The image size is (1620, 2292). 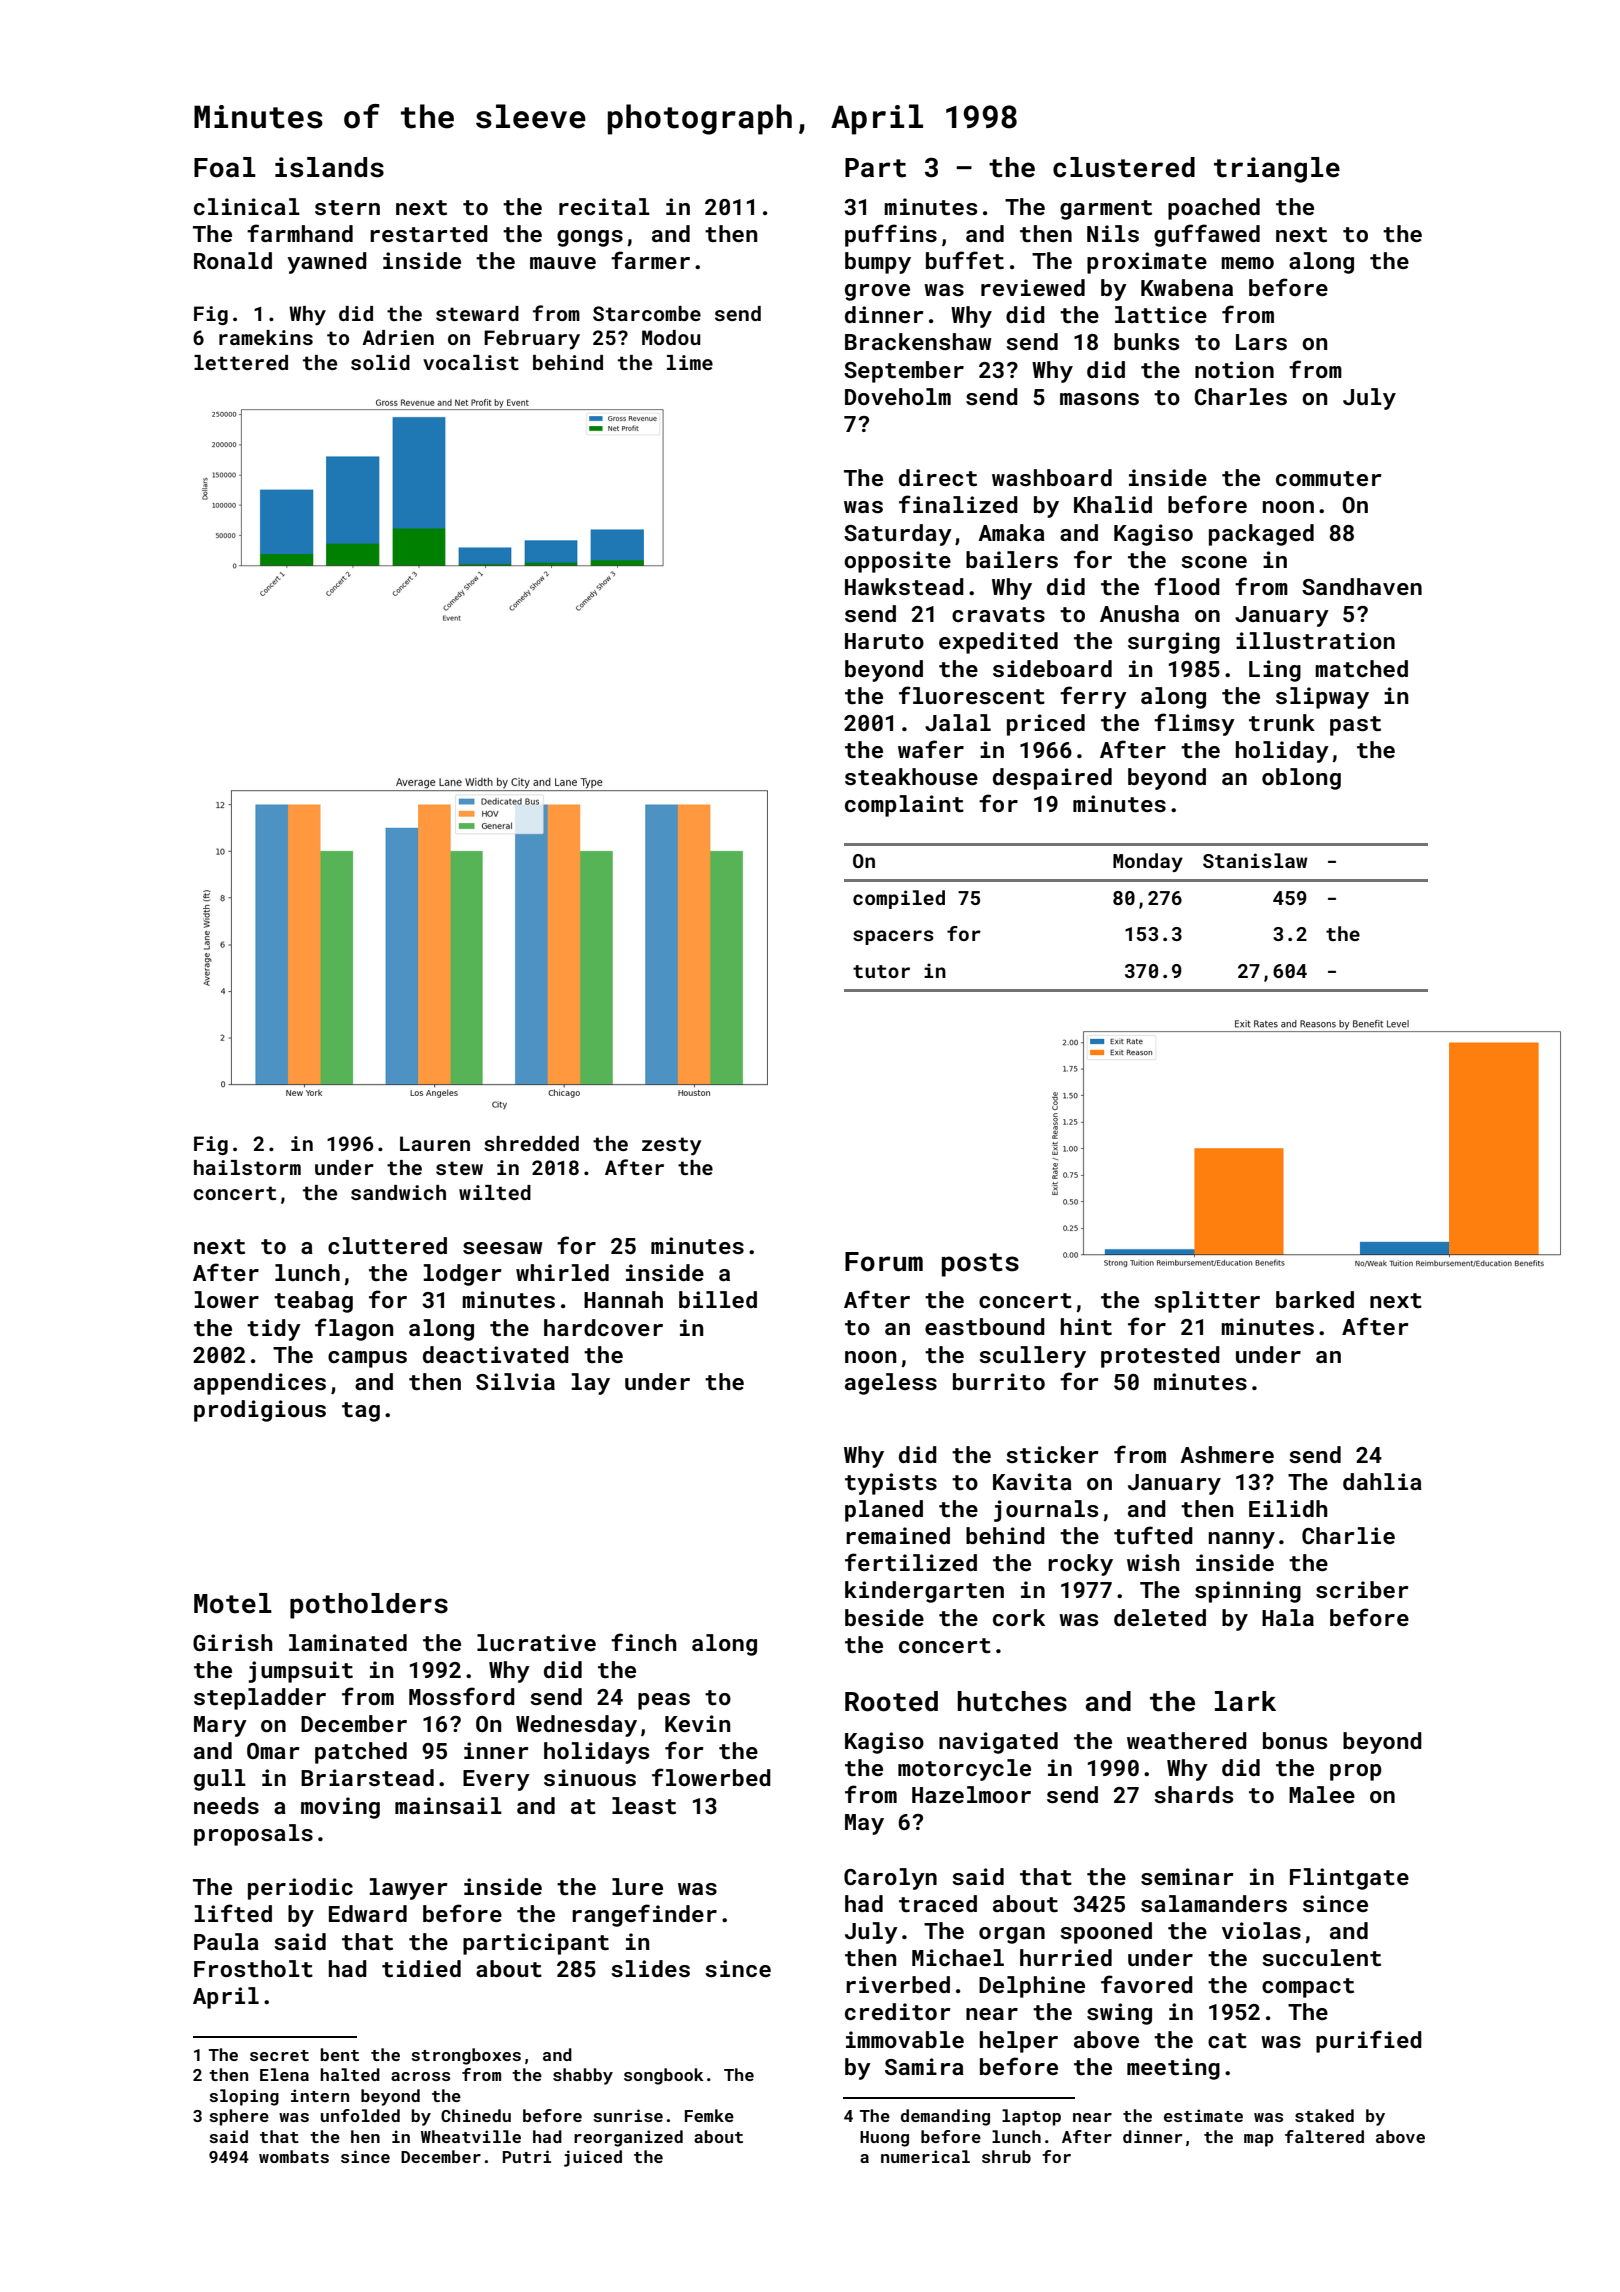 I want to click on journals, so click(x=1046, y=1511).
